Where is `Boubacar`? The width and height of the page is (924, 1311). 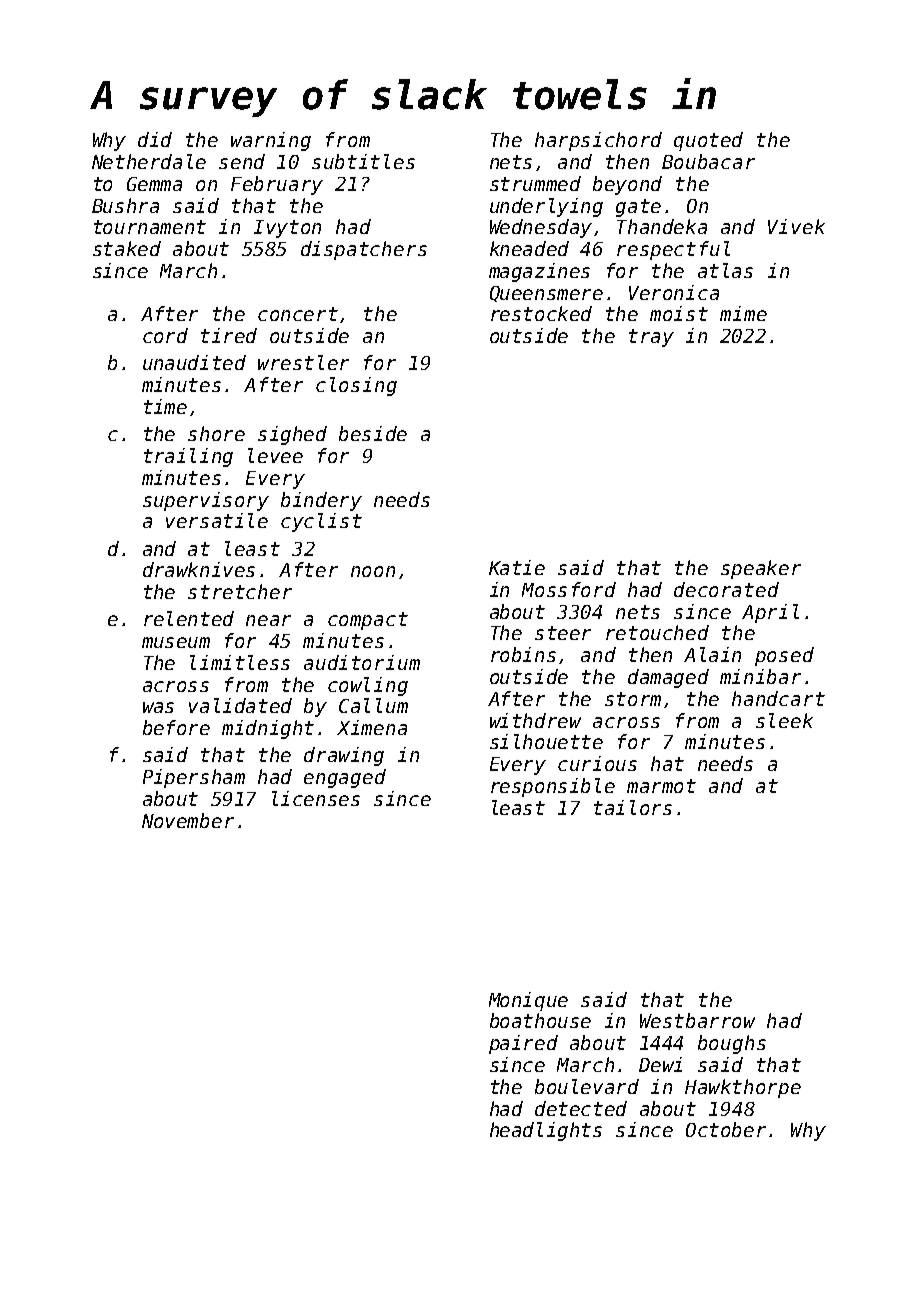 Boubacar is located at coordinates (708, 161).
